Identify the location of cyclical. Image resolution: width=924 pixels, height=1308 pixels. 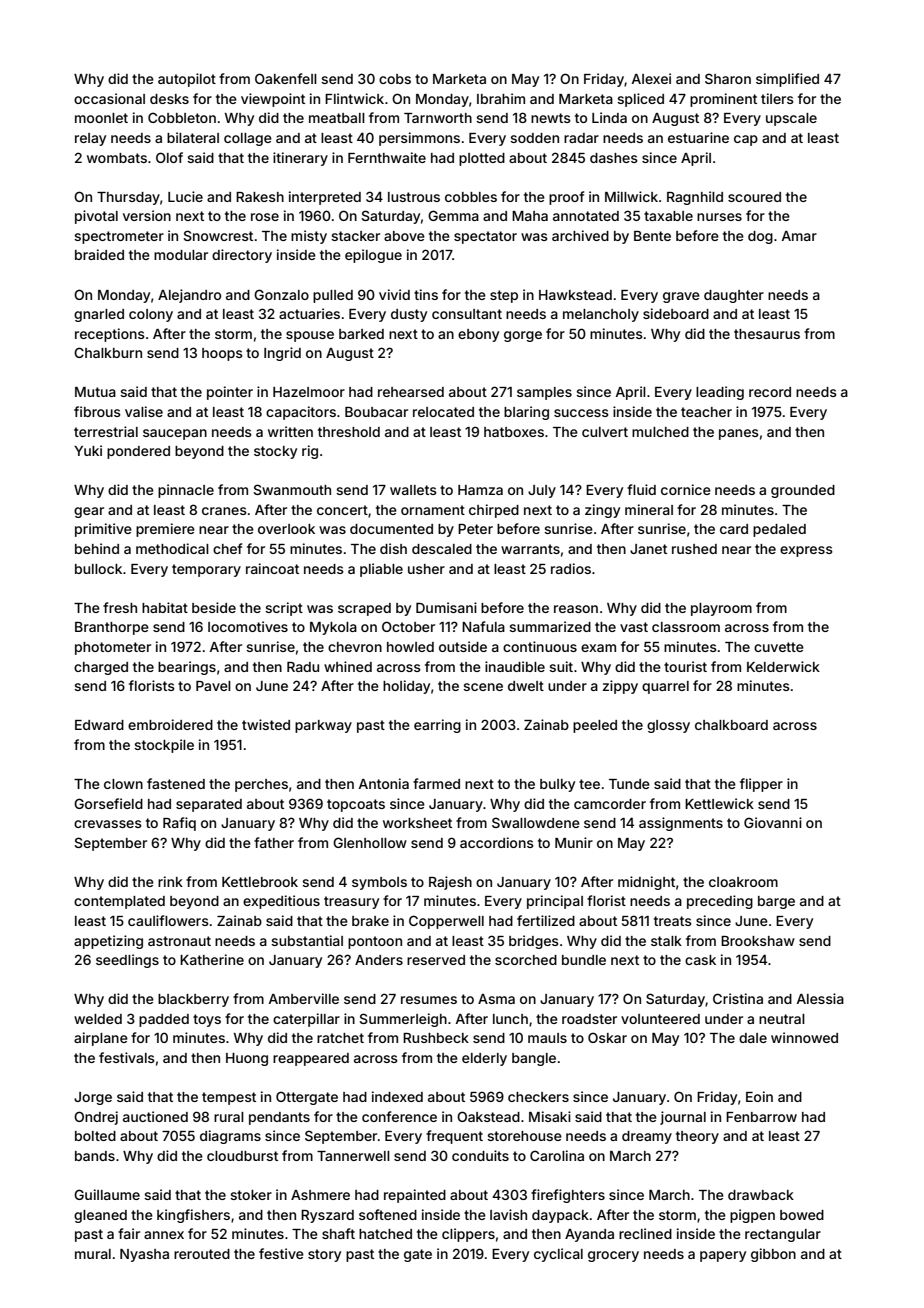
(558, 1255).
